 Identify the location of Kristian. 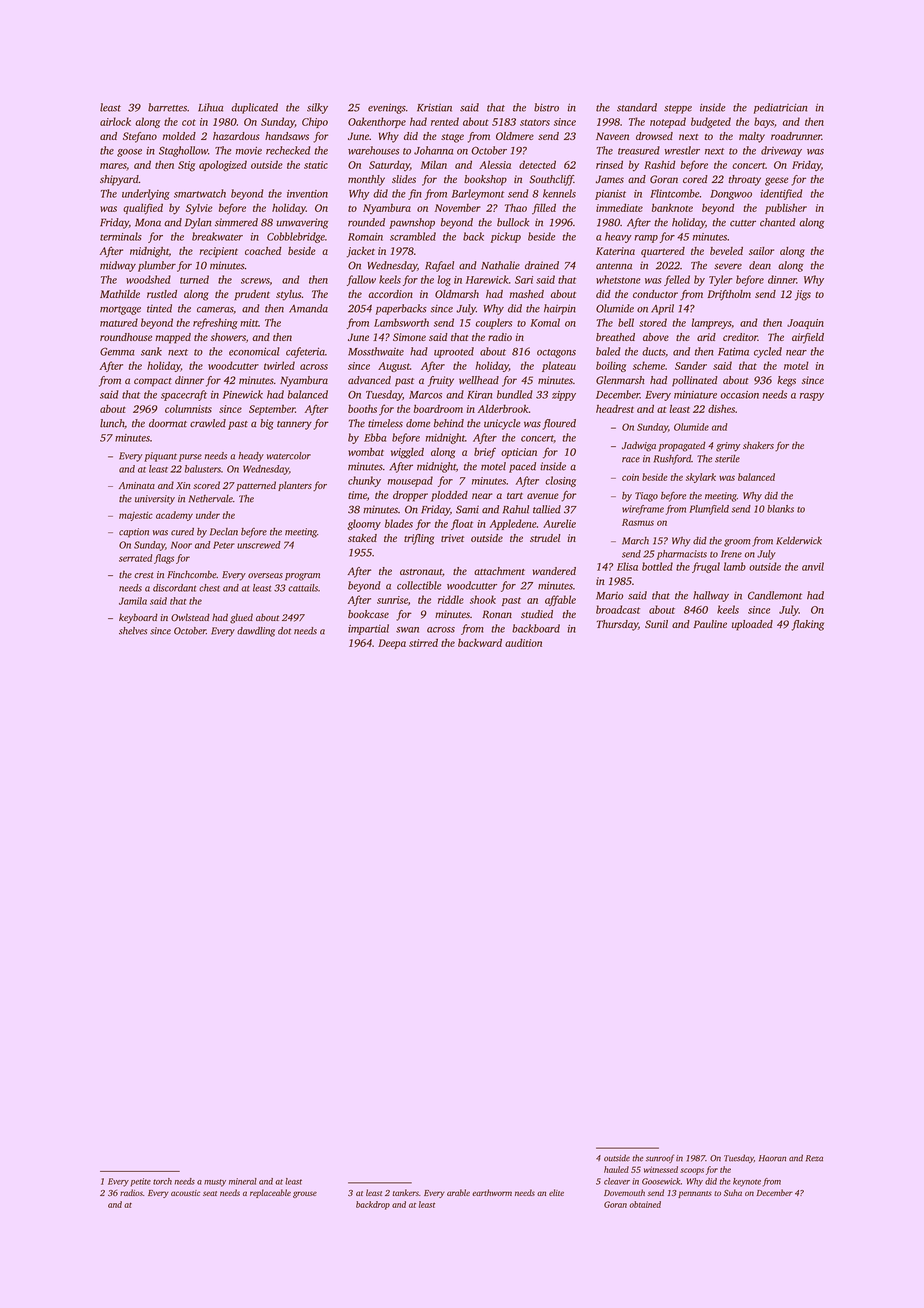
(434, 107).
